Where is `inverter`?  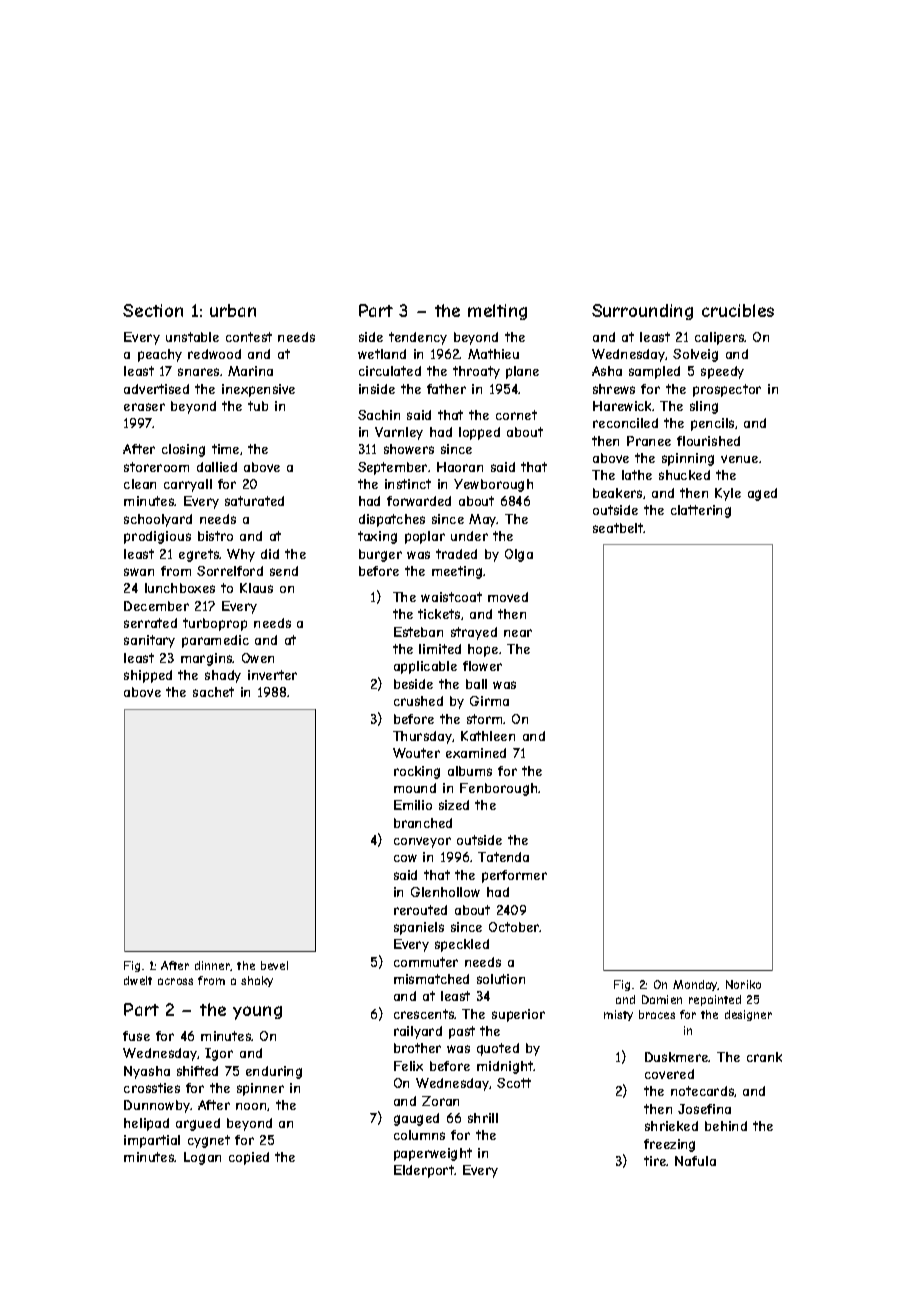 inverter is located at coordinates (272, 675).
